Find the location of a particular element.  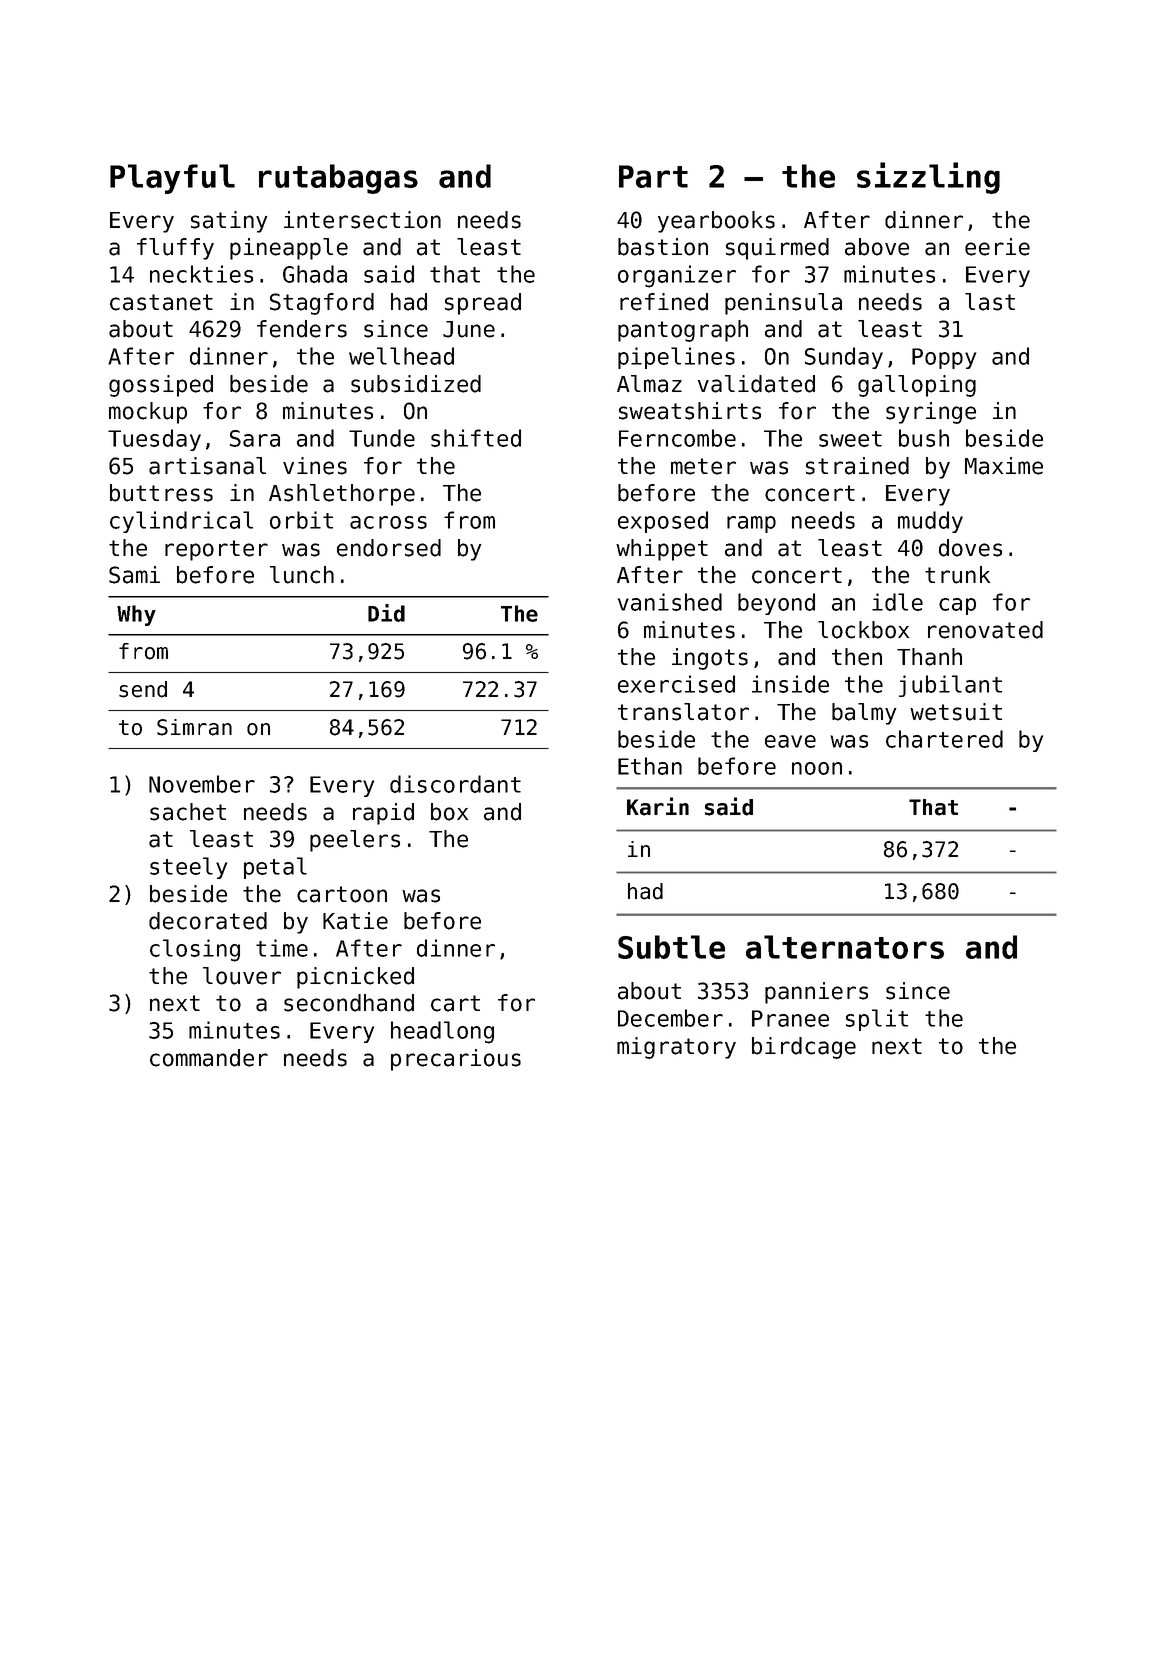

chartered is located at coordinates (944, 739).
